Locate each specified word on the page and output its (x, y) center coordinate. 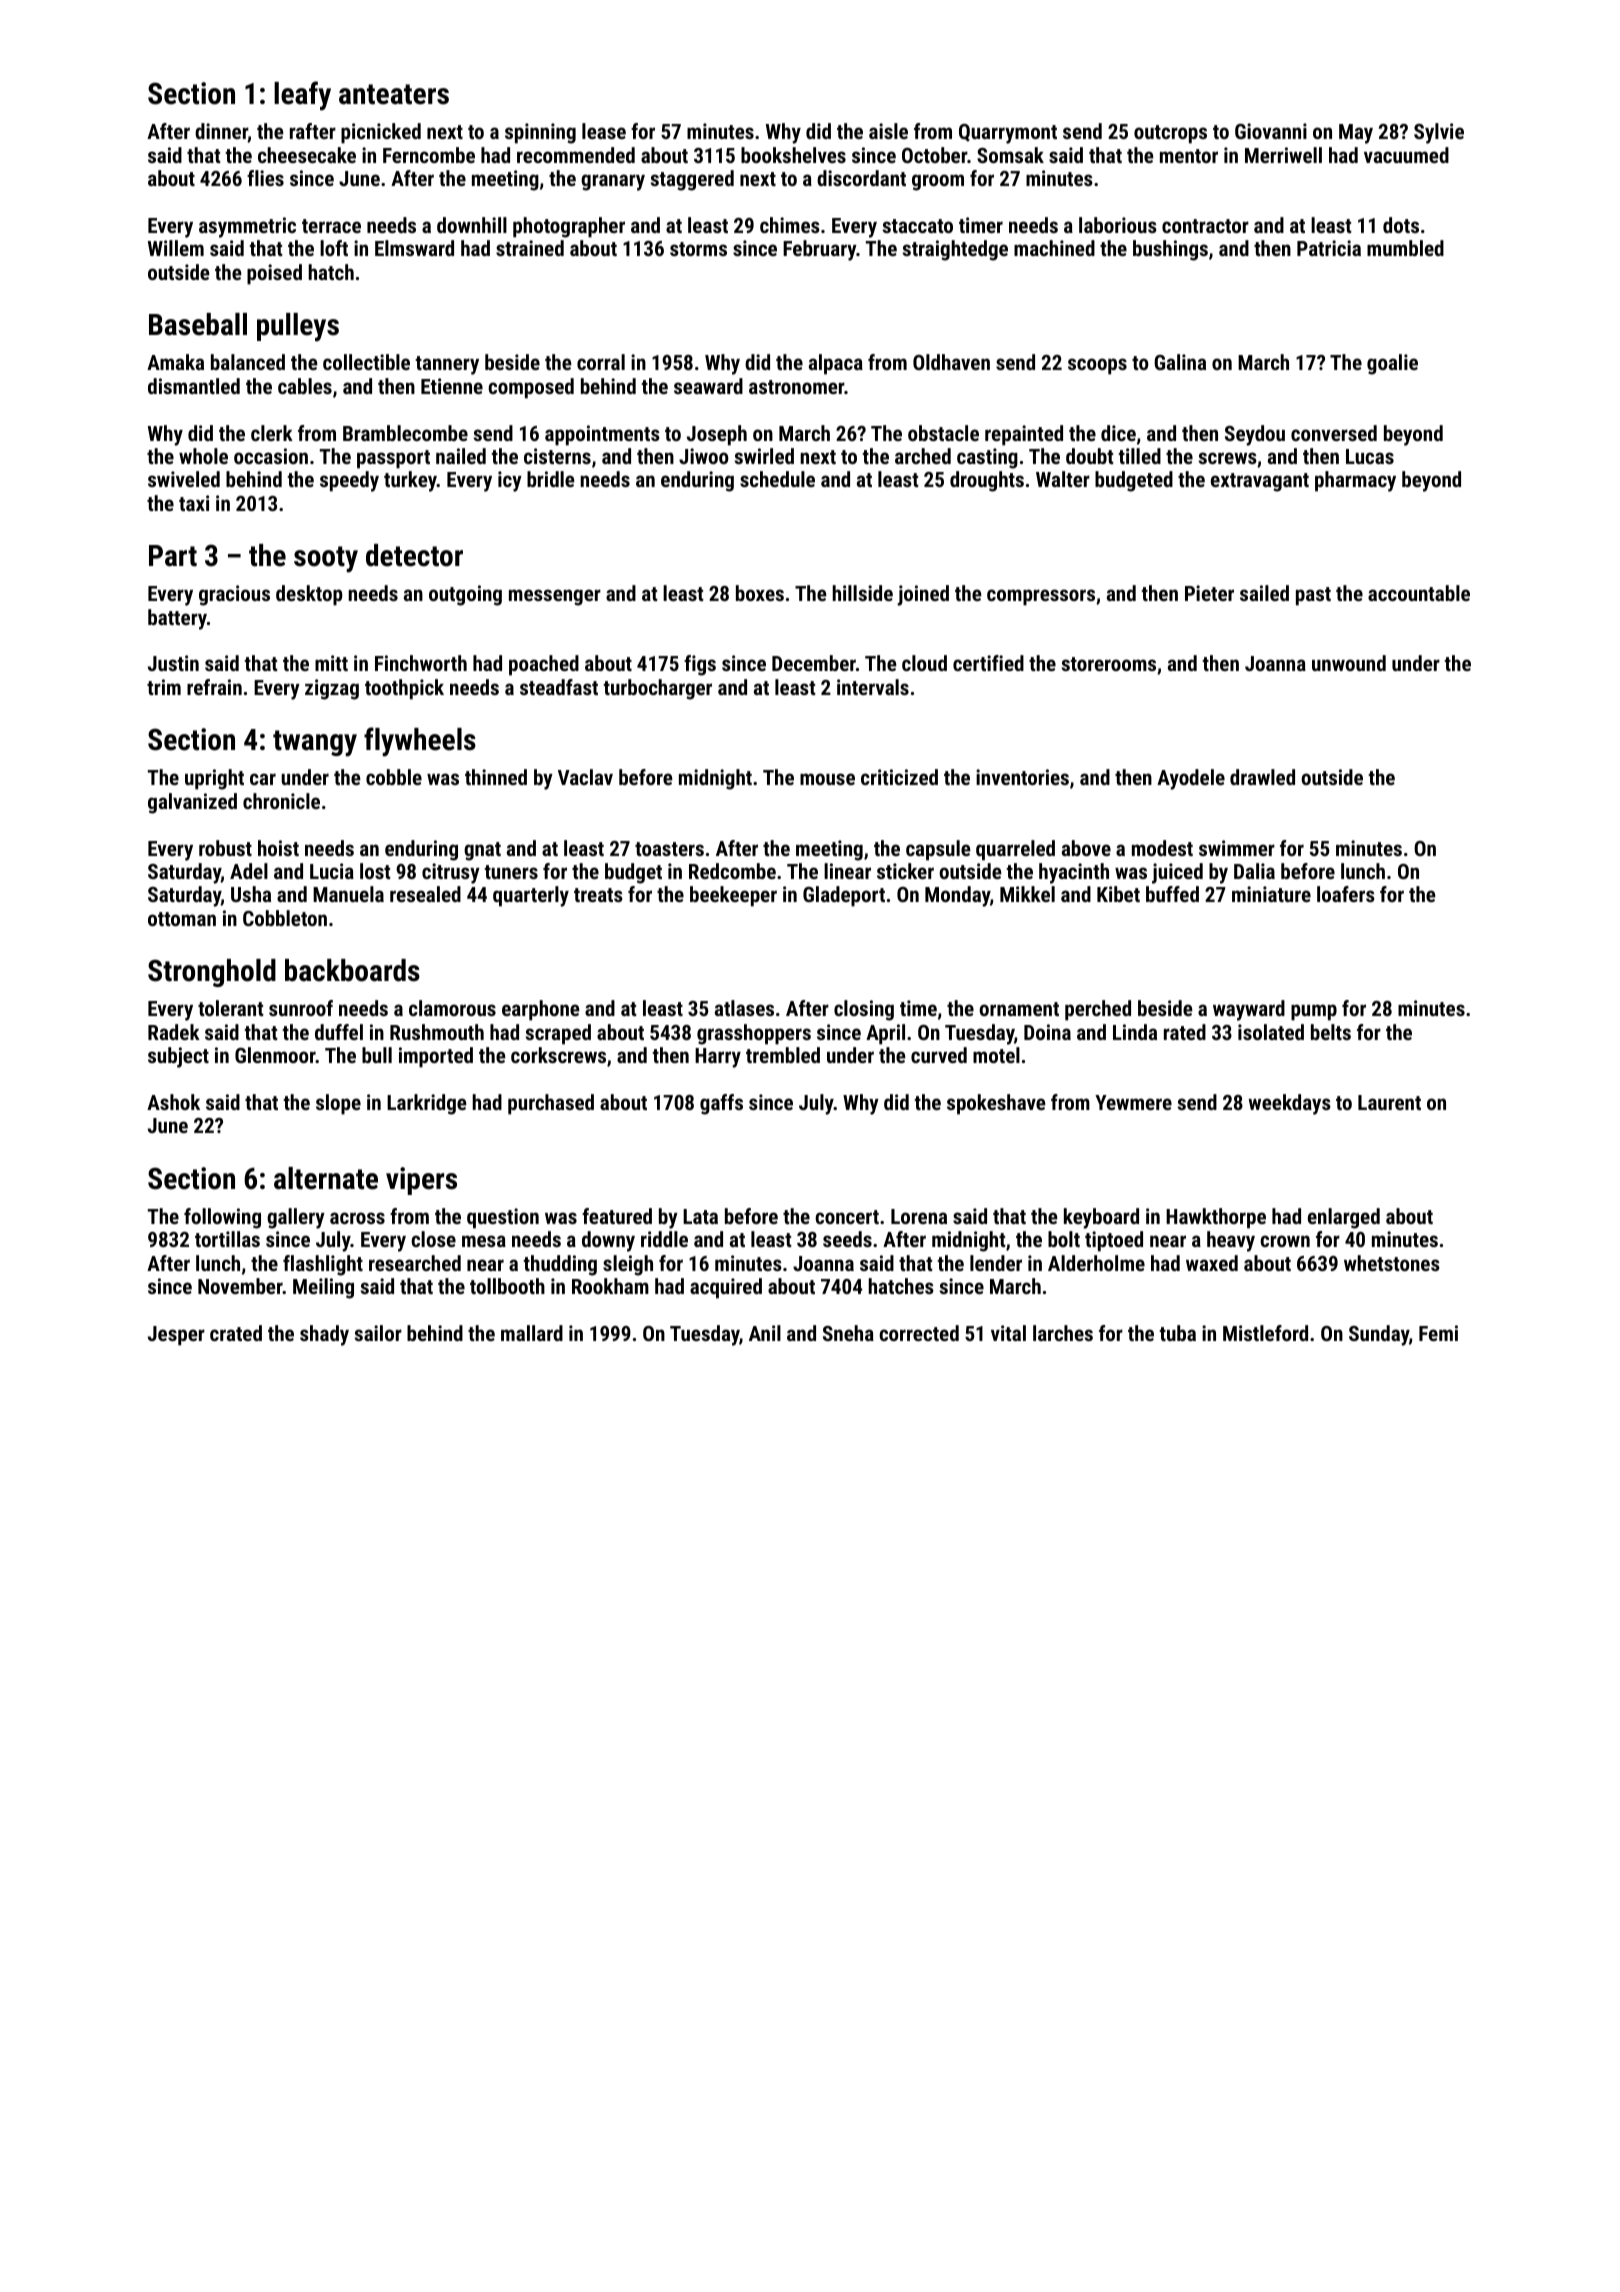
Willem (176, 248)
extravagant (1260, 482)
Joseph (717, 435)
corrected (919, 1333)
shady (324, 1335)
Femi (1438, 1333)
